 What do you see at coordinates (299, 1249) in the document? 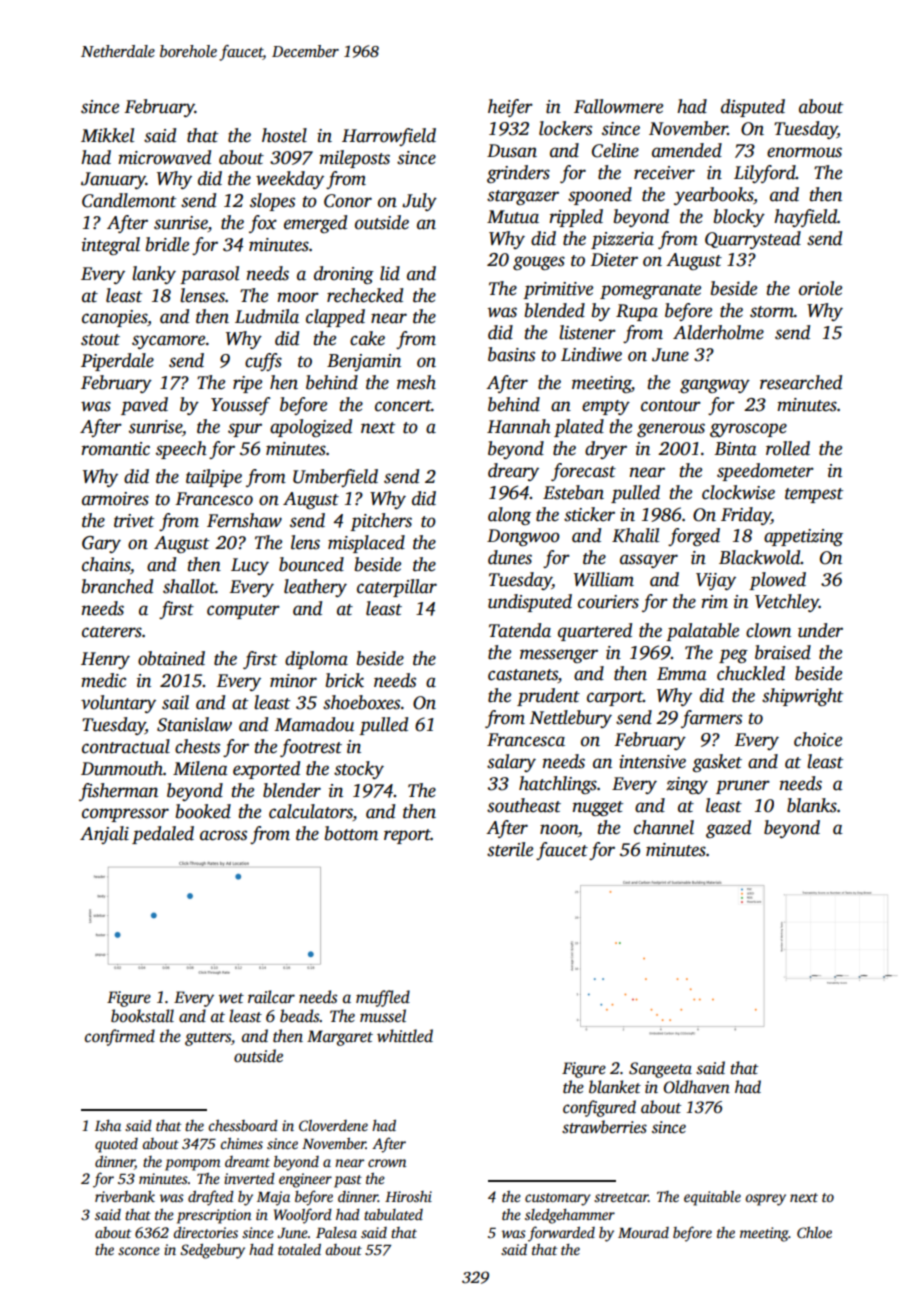
I see `totaled` at bounding box center [299, 1249].
